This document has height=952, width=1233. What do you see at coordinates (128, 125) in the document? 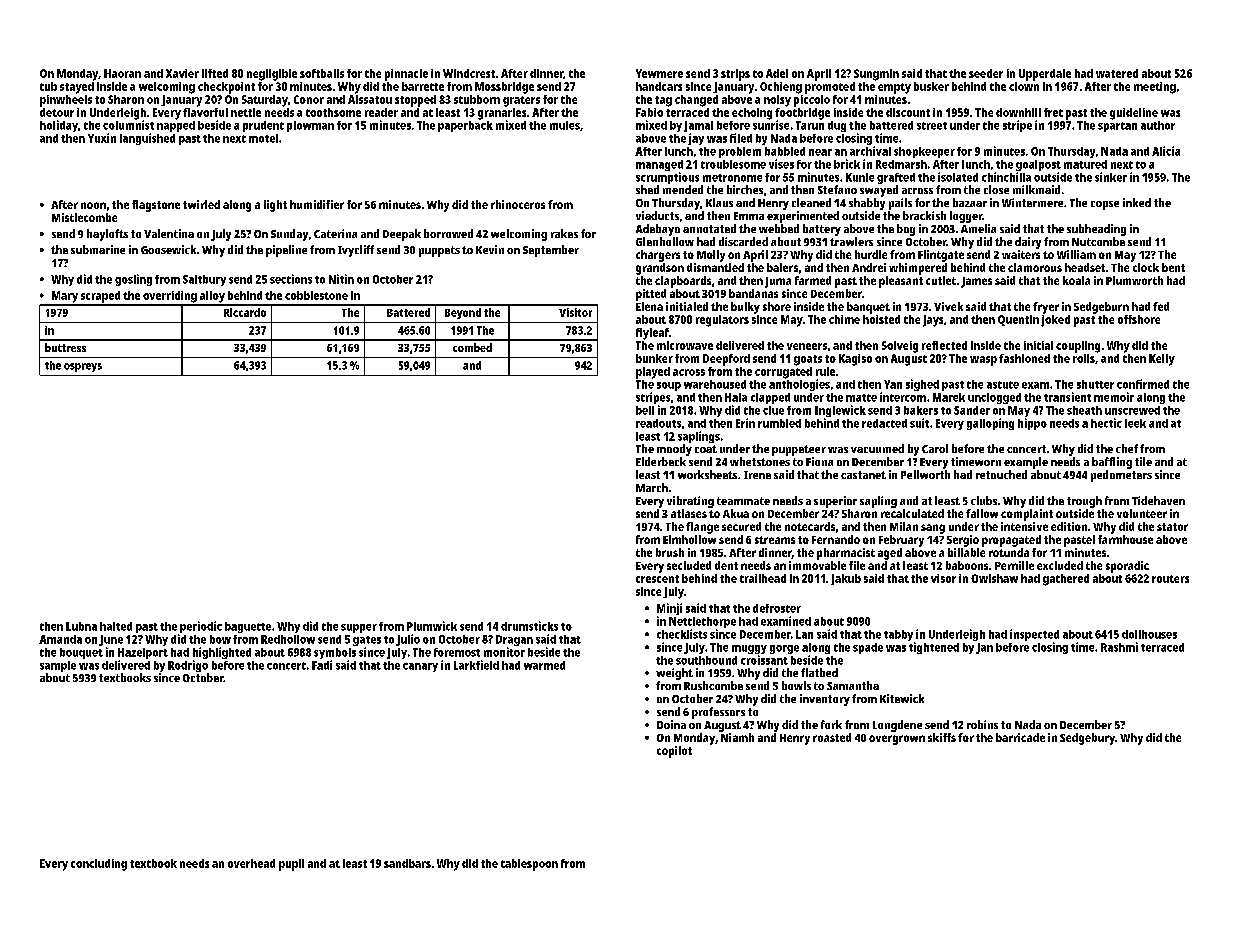
I see `columnist` at bounding box center [128, 125].
